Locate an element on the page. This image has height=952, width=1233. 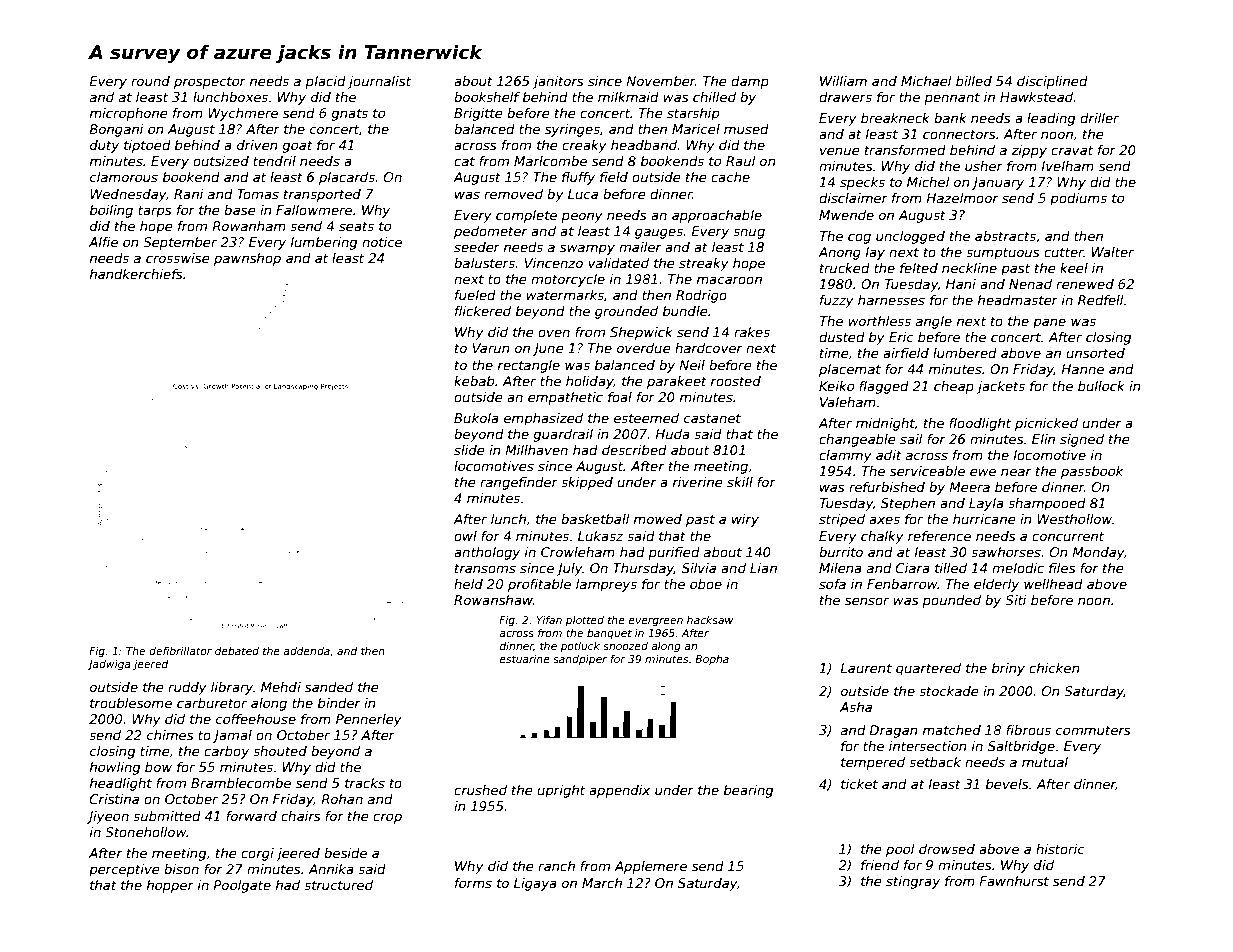
historic is located at coordinates (1060, 849).
